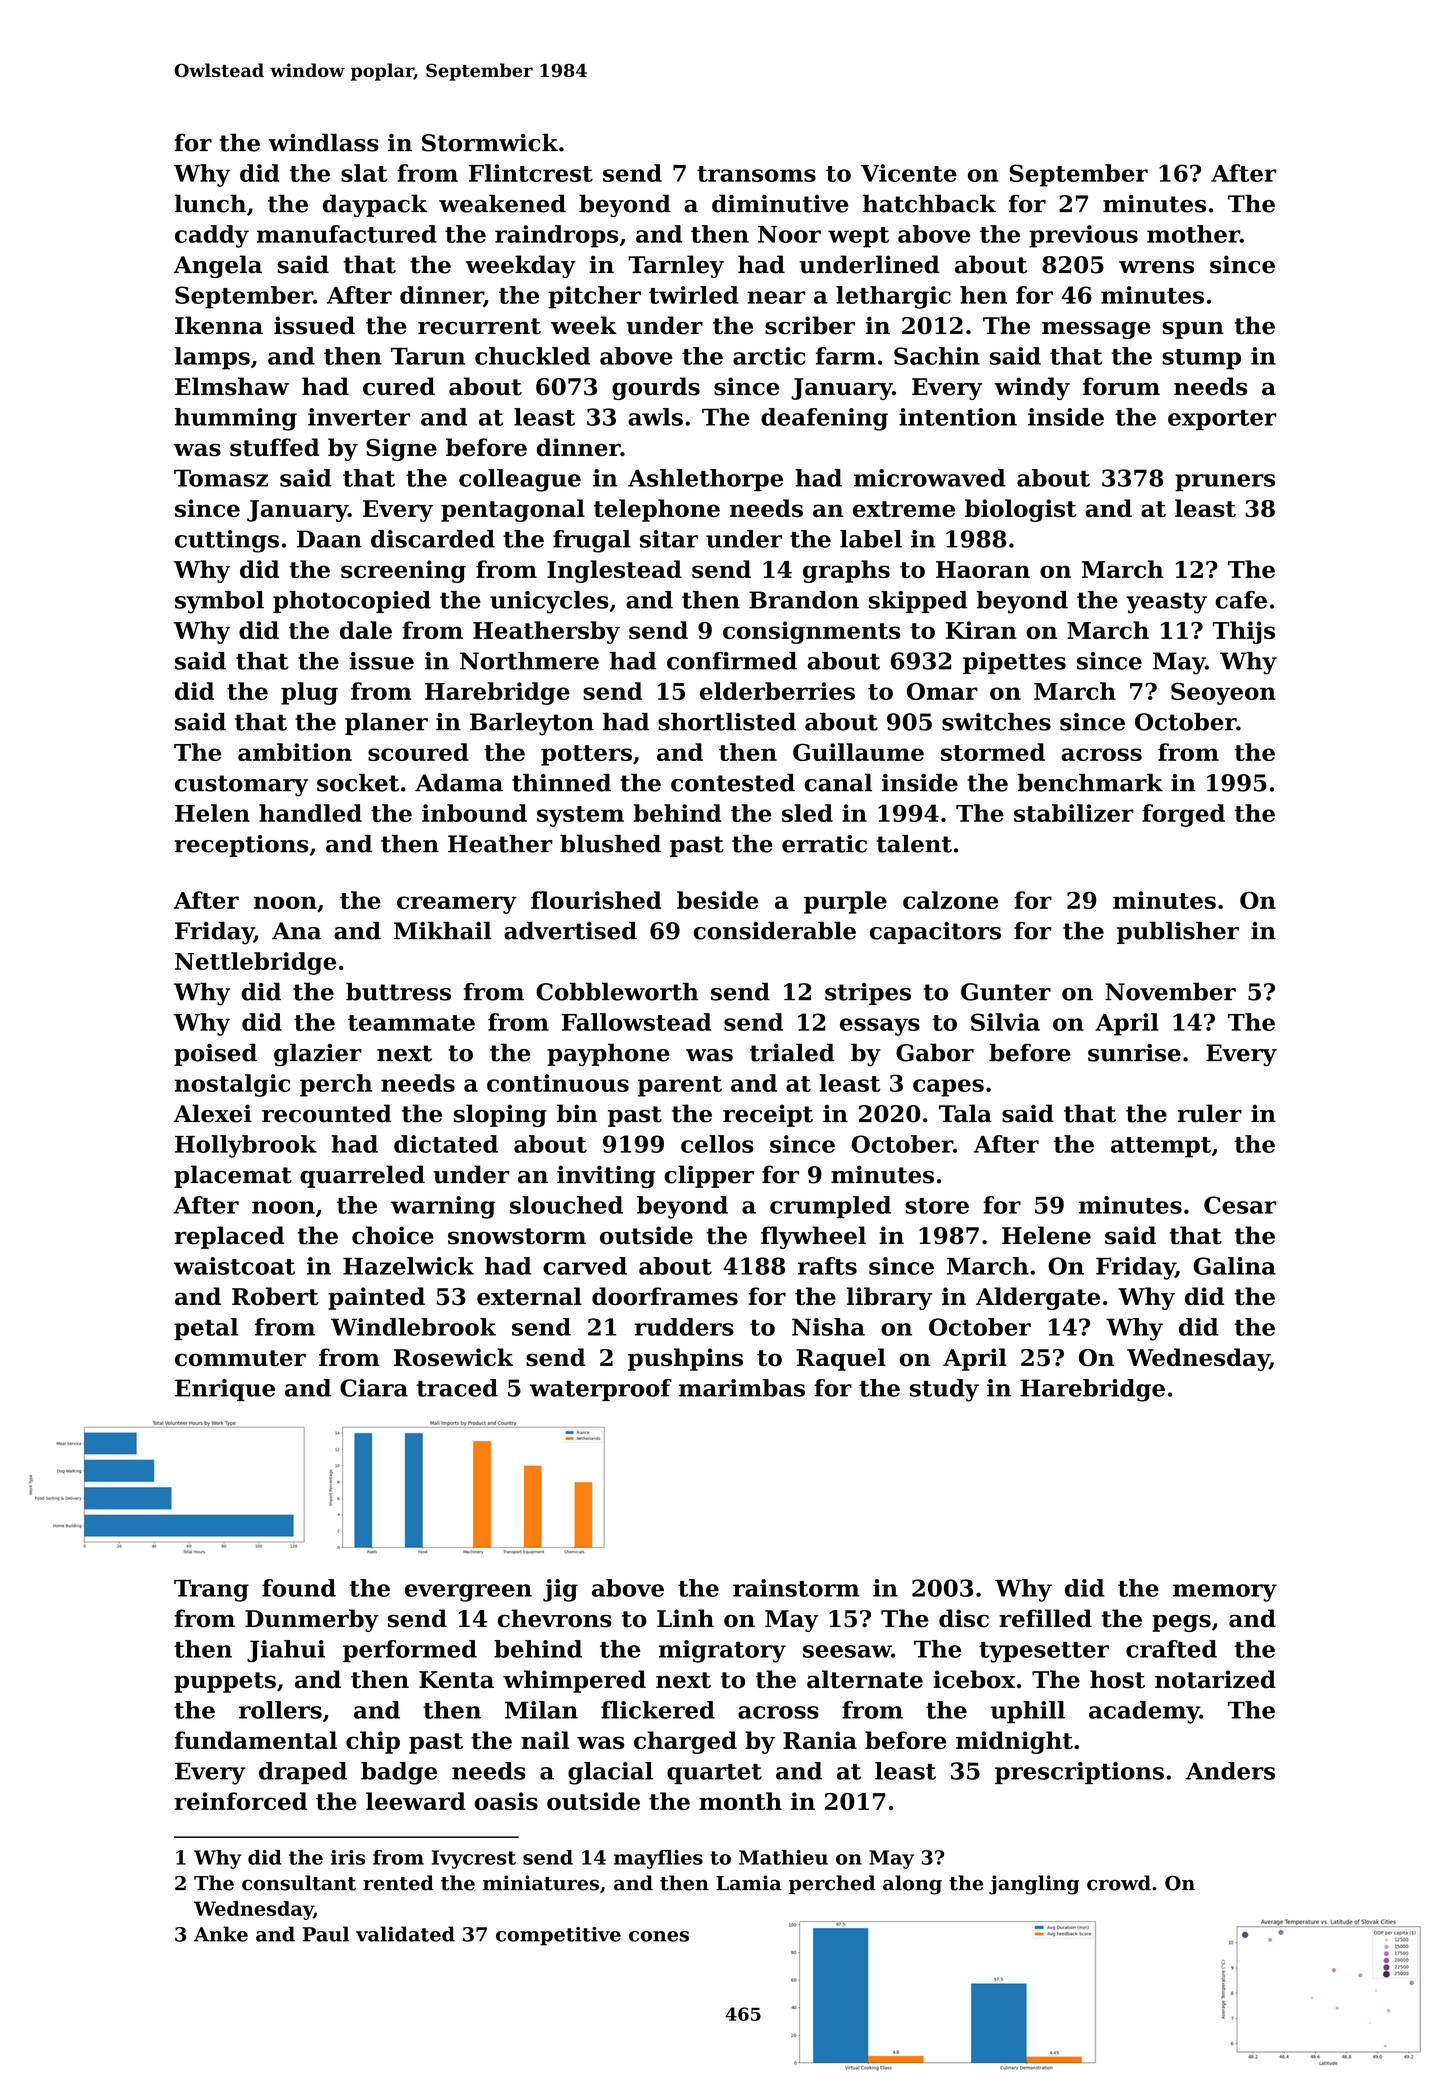 The height and width of the screenshot is (2100, 1450). What do you see at coordinates (566, 1205) in the screenshot?
I see `slouched` at bounding box center [566, 1205].
